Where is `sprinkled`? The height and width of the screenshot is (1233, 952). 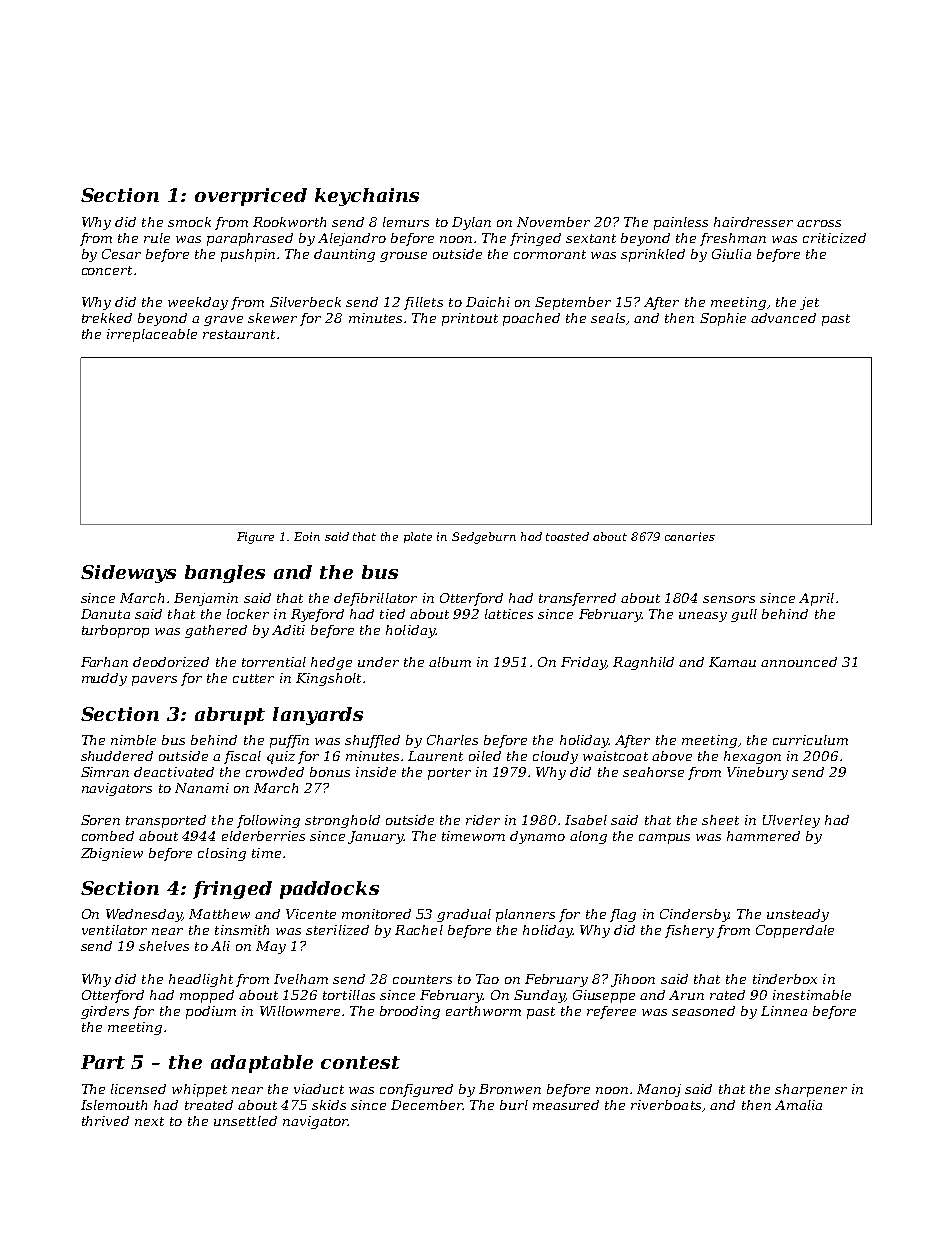
sprinkled is located at coordinates (653, 255).
